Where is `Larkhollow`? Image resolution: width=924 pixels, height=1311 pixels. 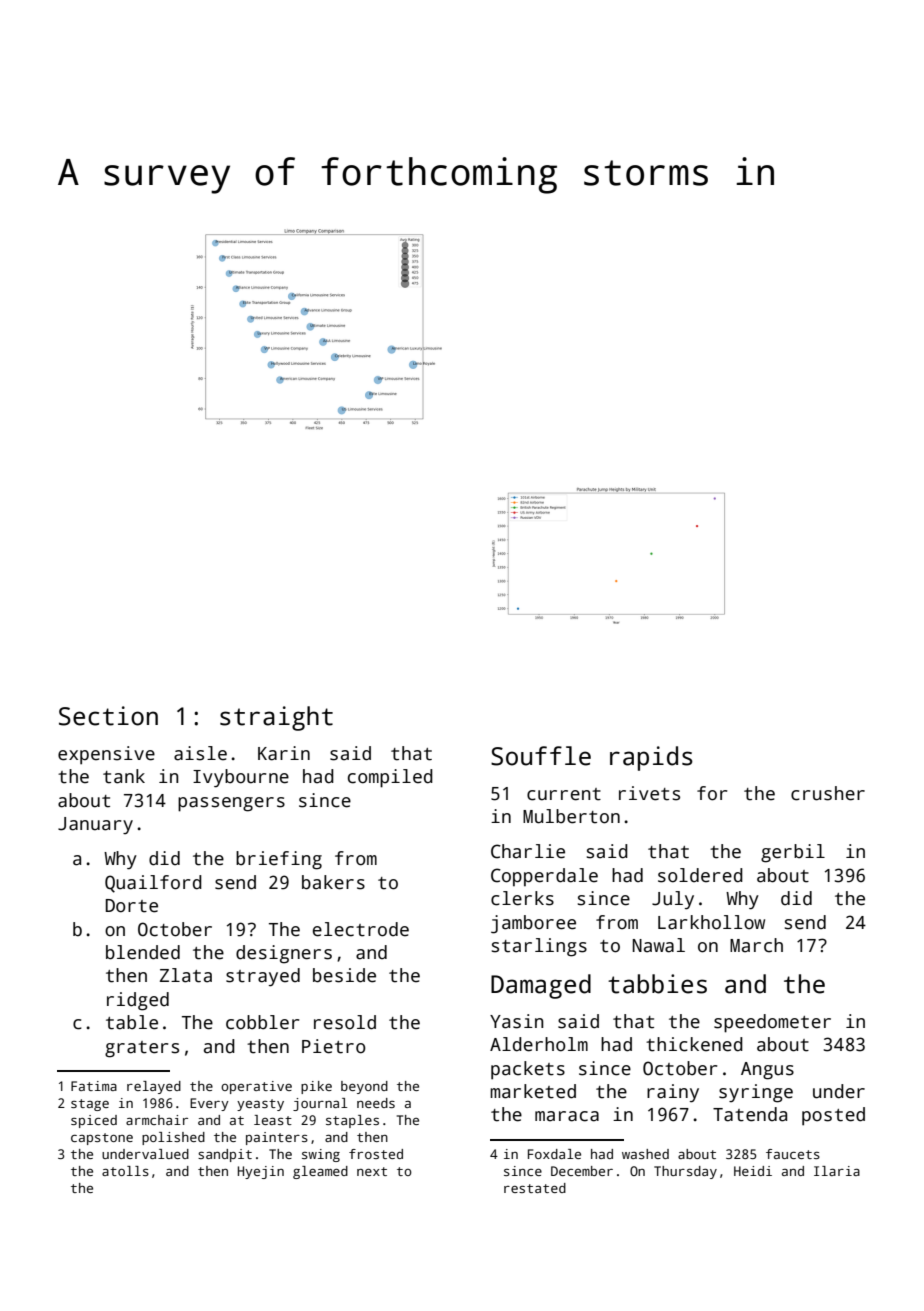
Larkhollow is located at coordinates (711, 922).
